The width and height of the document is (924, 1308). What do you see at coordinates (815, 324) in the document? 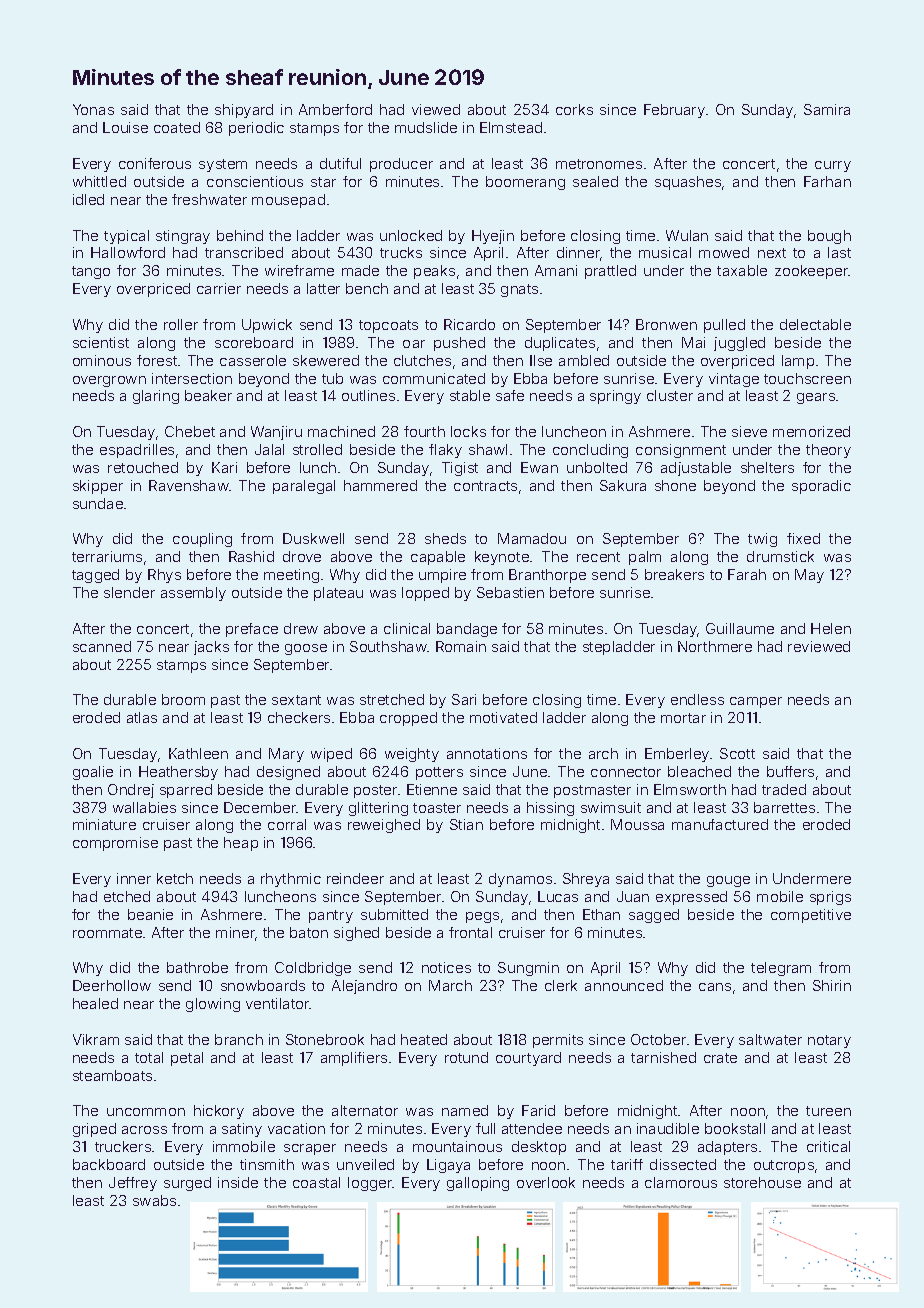
I see `delectable` at bounding box center [815, 324].
